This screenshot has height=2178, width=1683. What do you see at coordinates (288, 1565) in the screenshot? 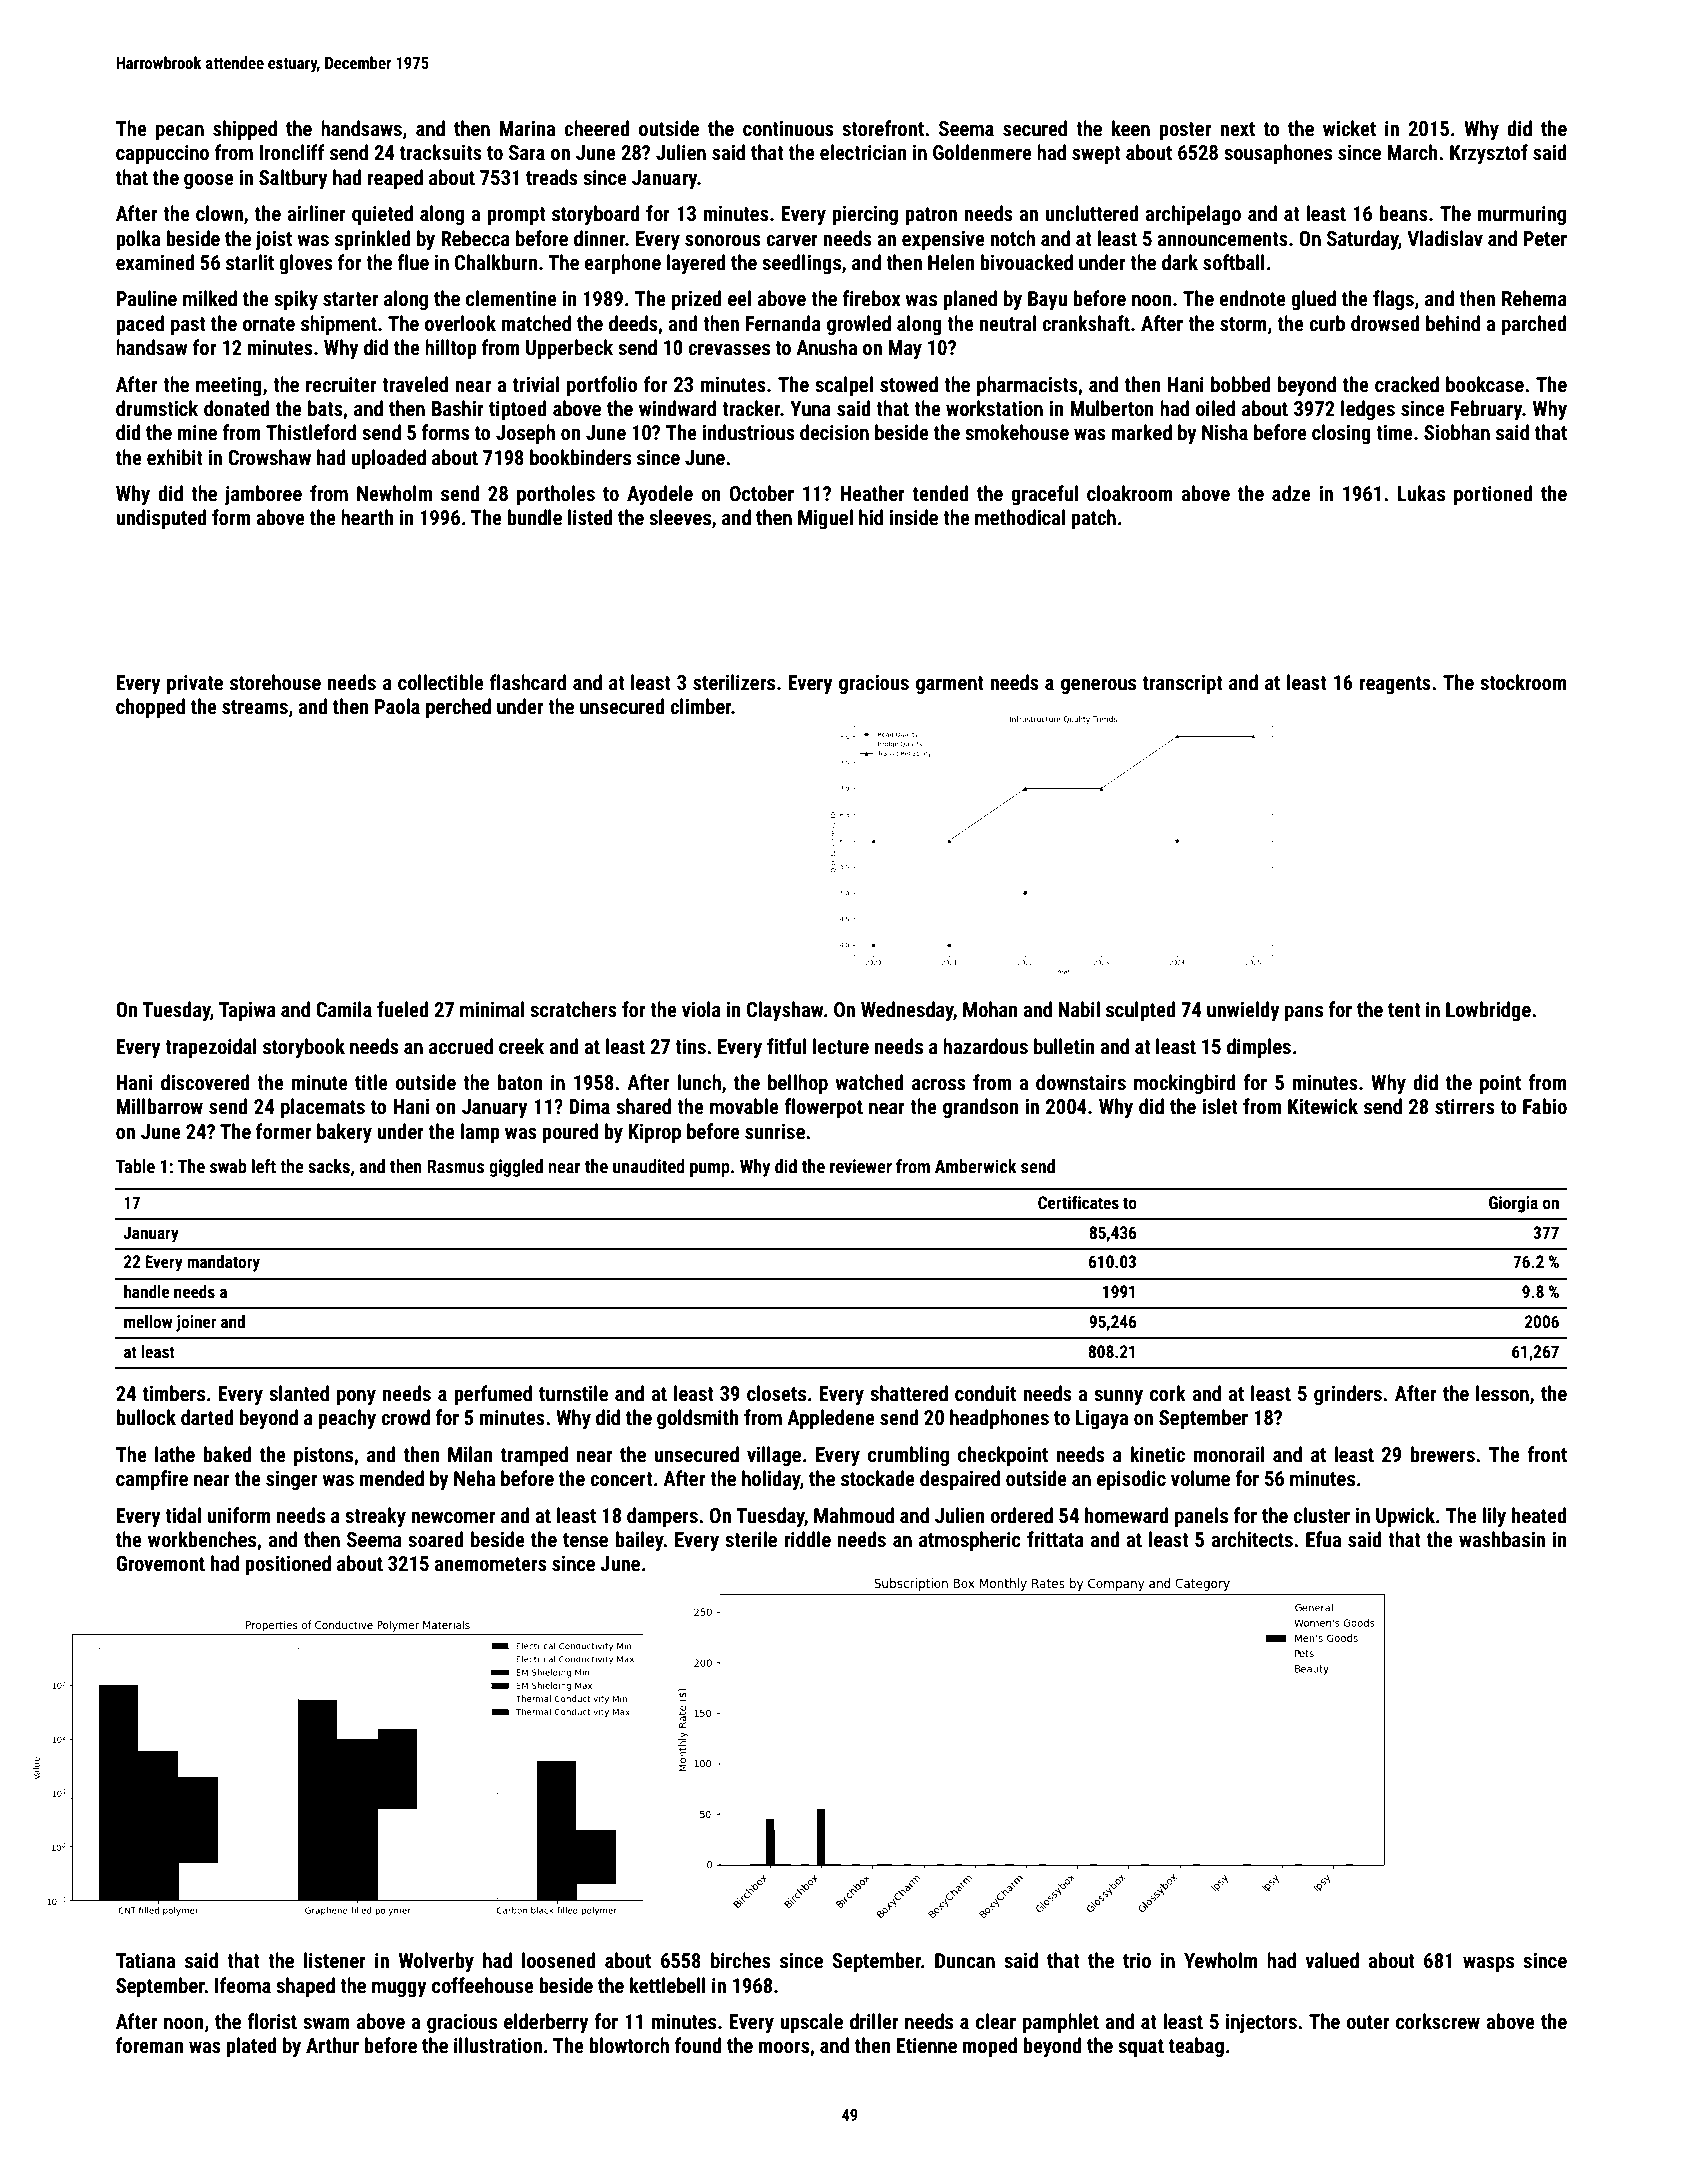
I see `positioned` at bounding box center [288, 1565].
